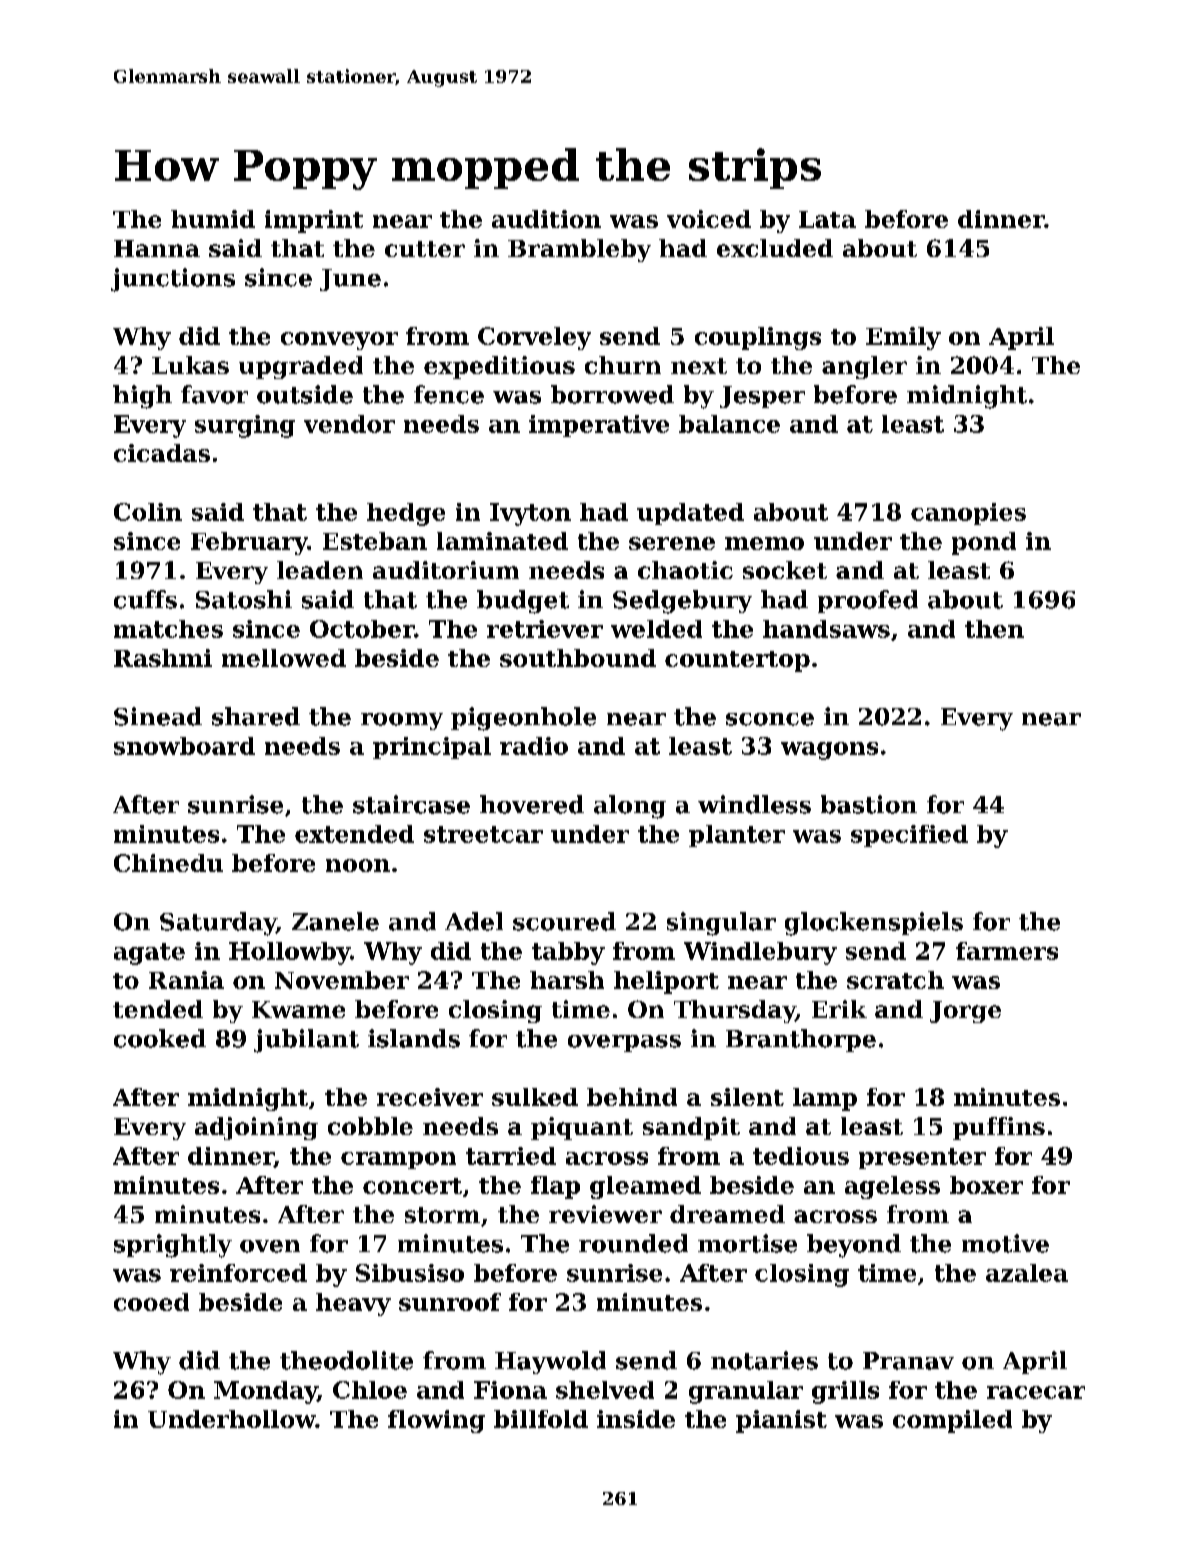 Image resolution: width=1204 pixels, height=1558 pixels. Describe the element at coordinates (256, 716) in the document. I see `shared` at that location.
